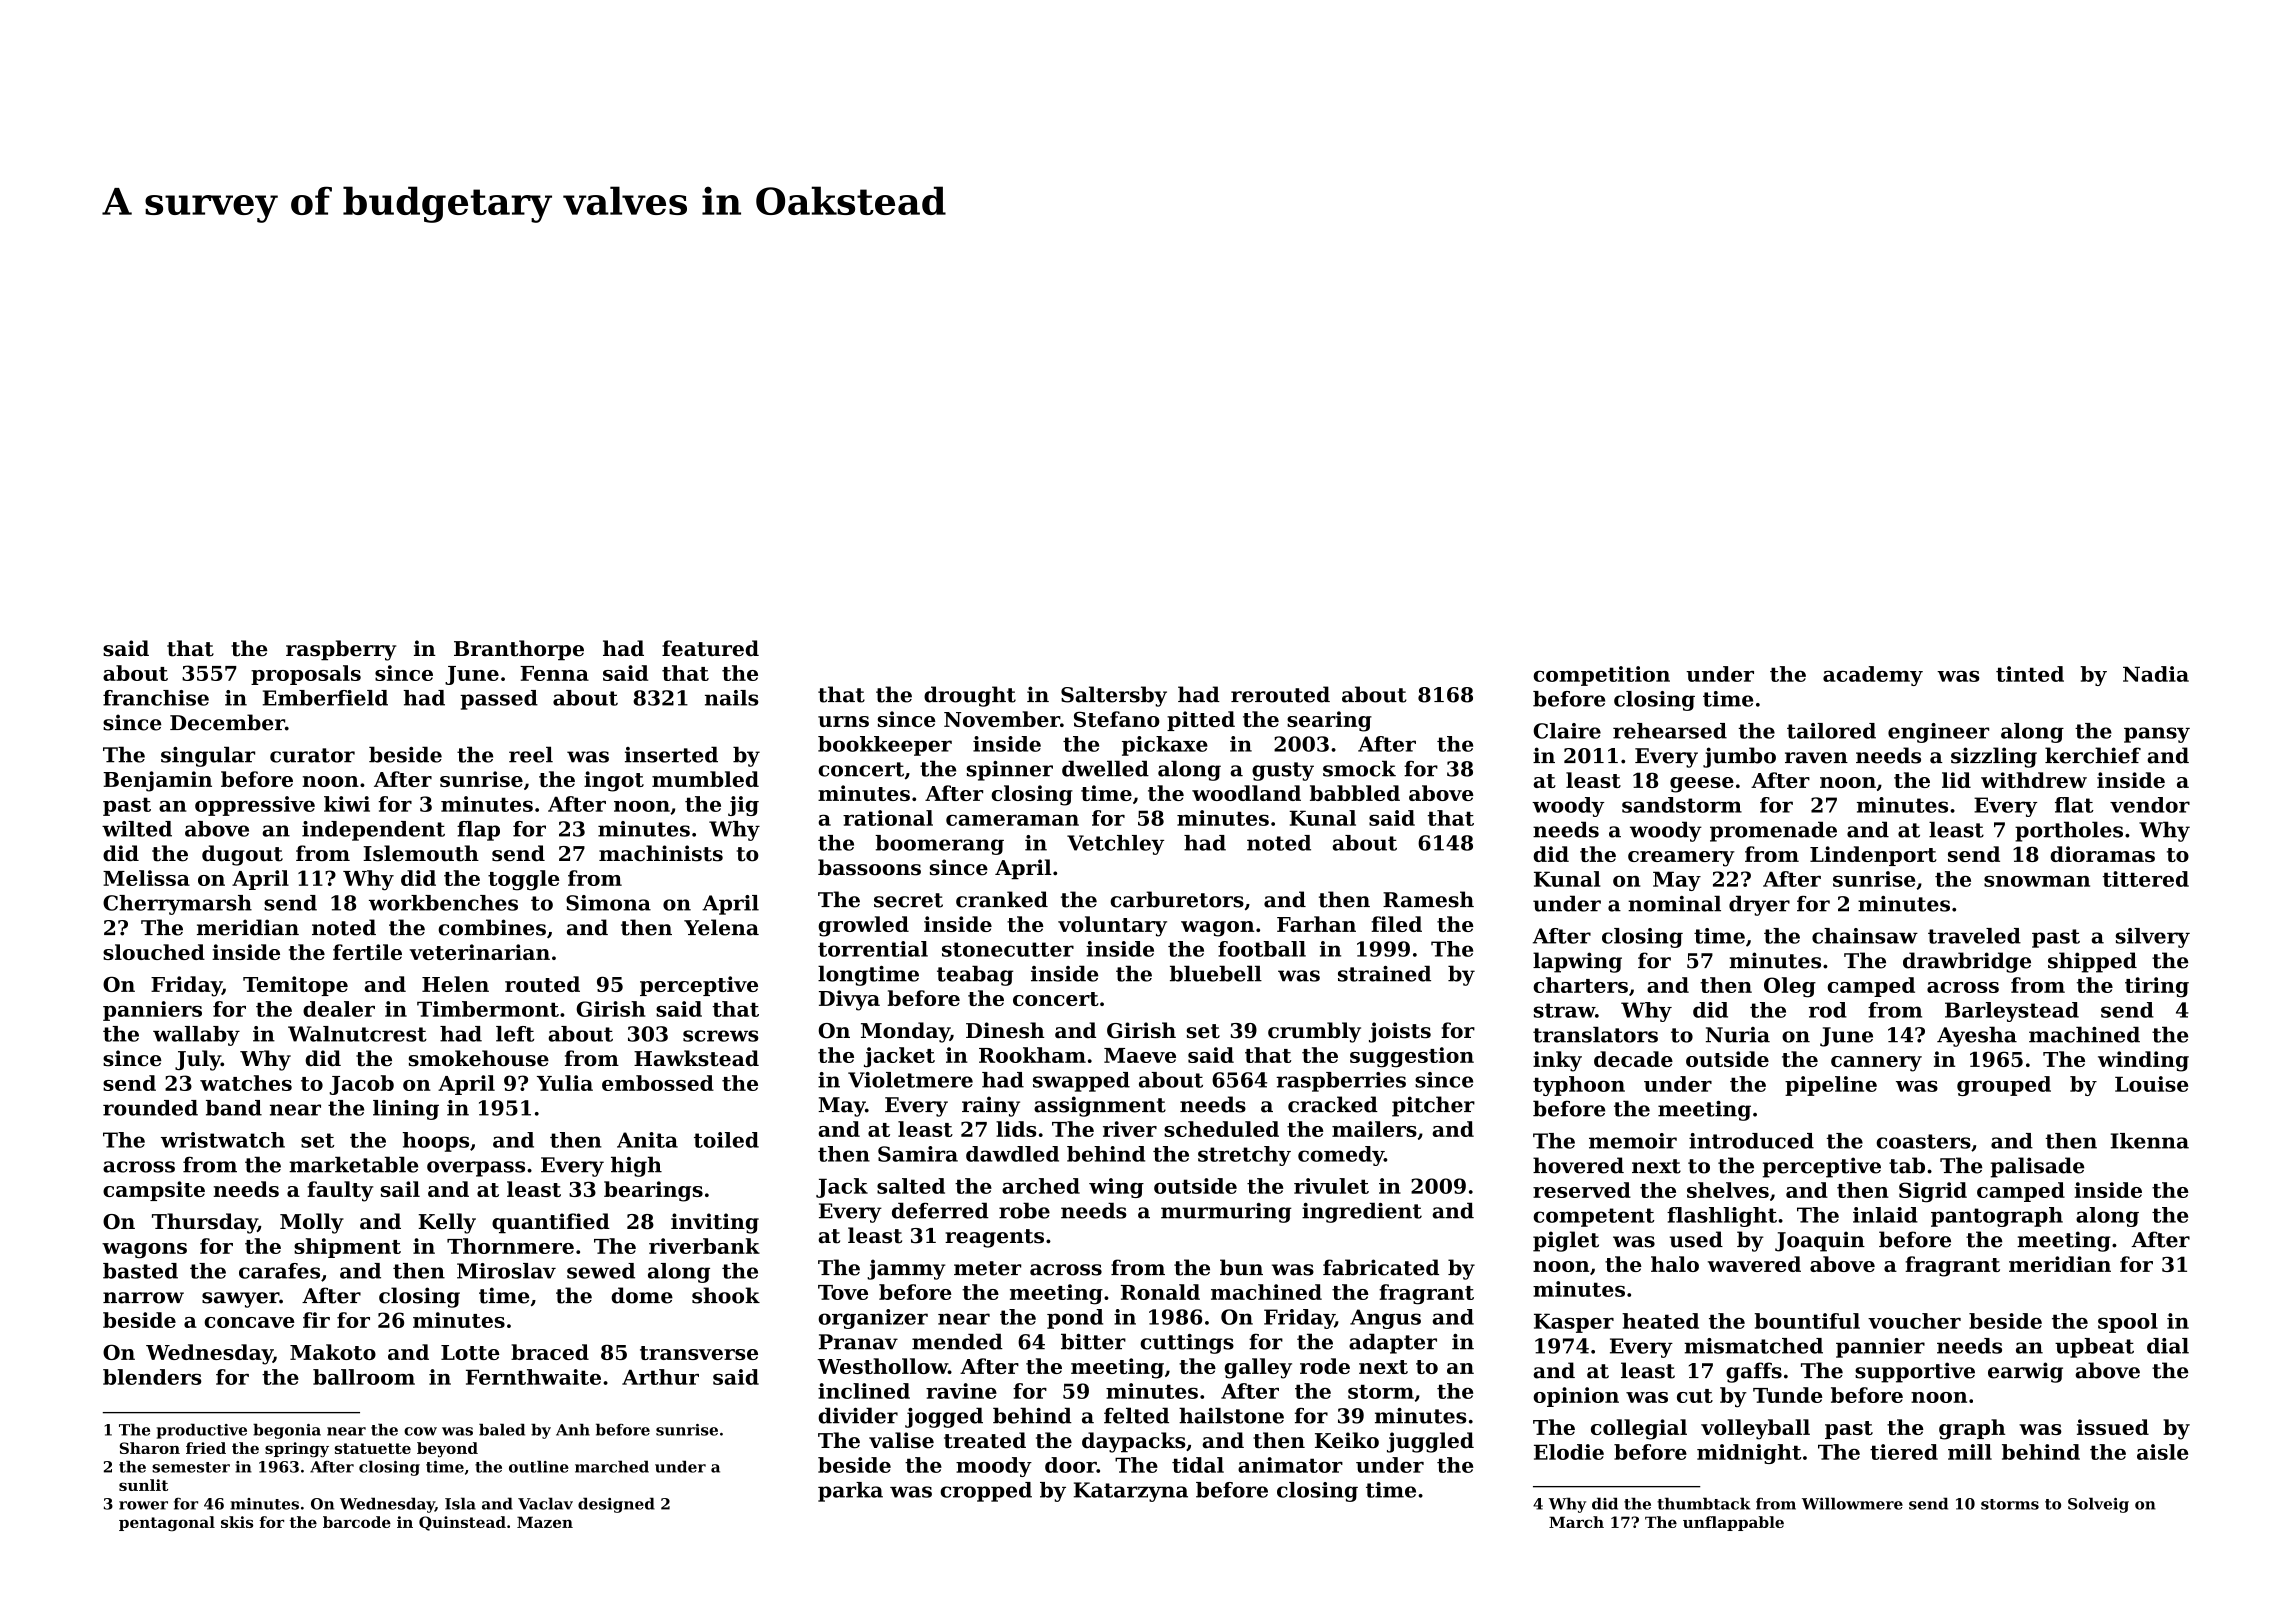 This document has width=2292, height=1620. Describe the element at coordinates (1231, 1415) in the document. I see `hailstone` at that location.
